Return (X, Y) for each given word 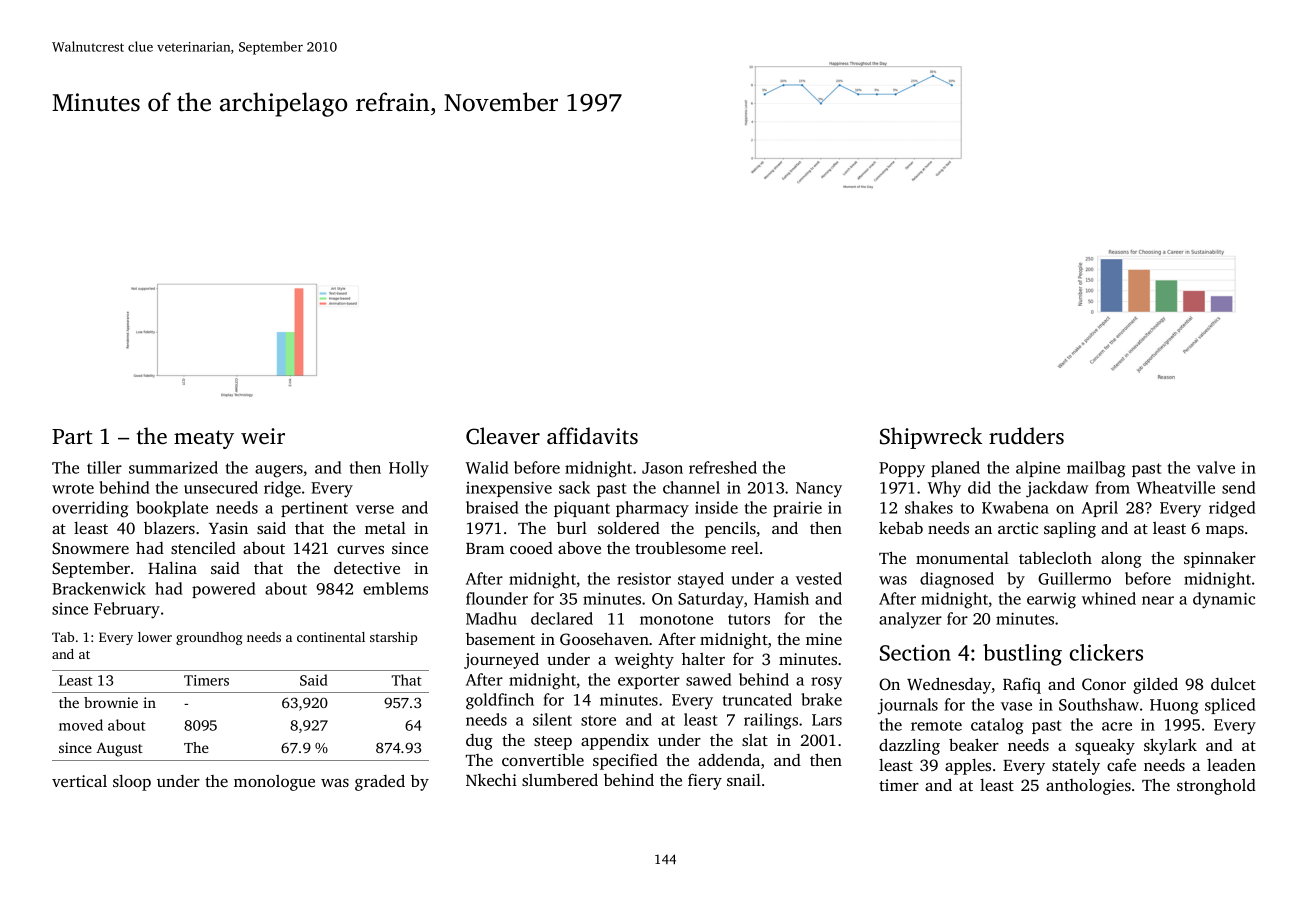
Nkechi (491, 779)
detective (367, 568)
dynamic (1224, 600)
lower (155, 637)
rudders (1026, 436)
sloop (132, 783)
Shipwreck (931, 438)
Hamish (781, 598)
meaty (204, 439)
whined (1109, 598)
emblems (395, 588)
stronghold (1216, 787)
